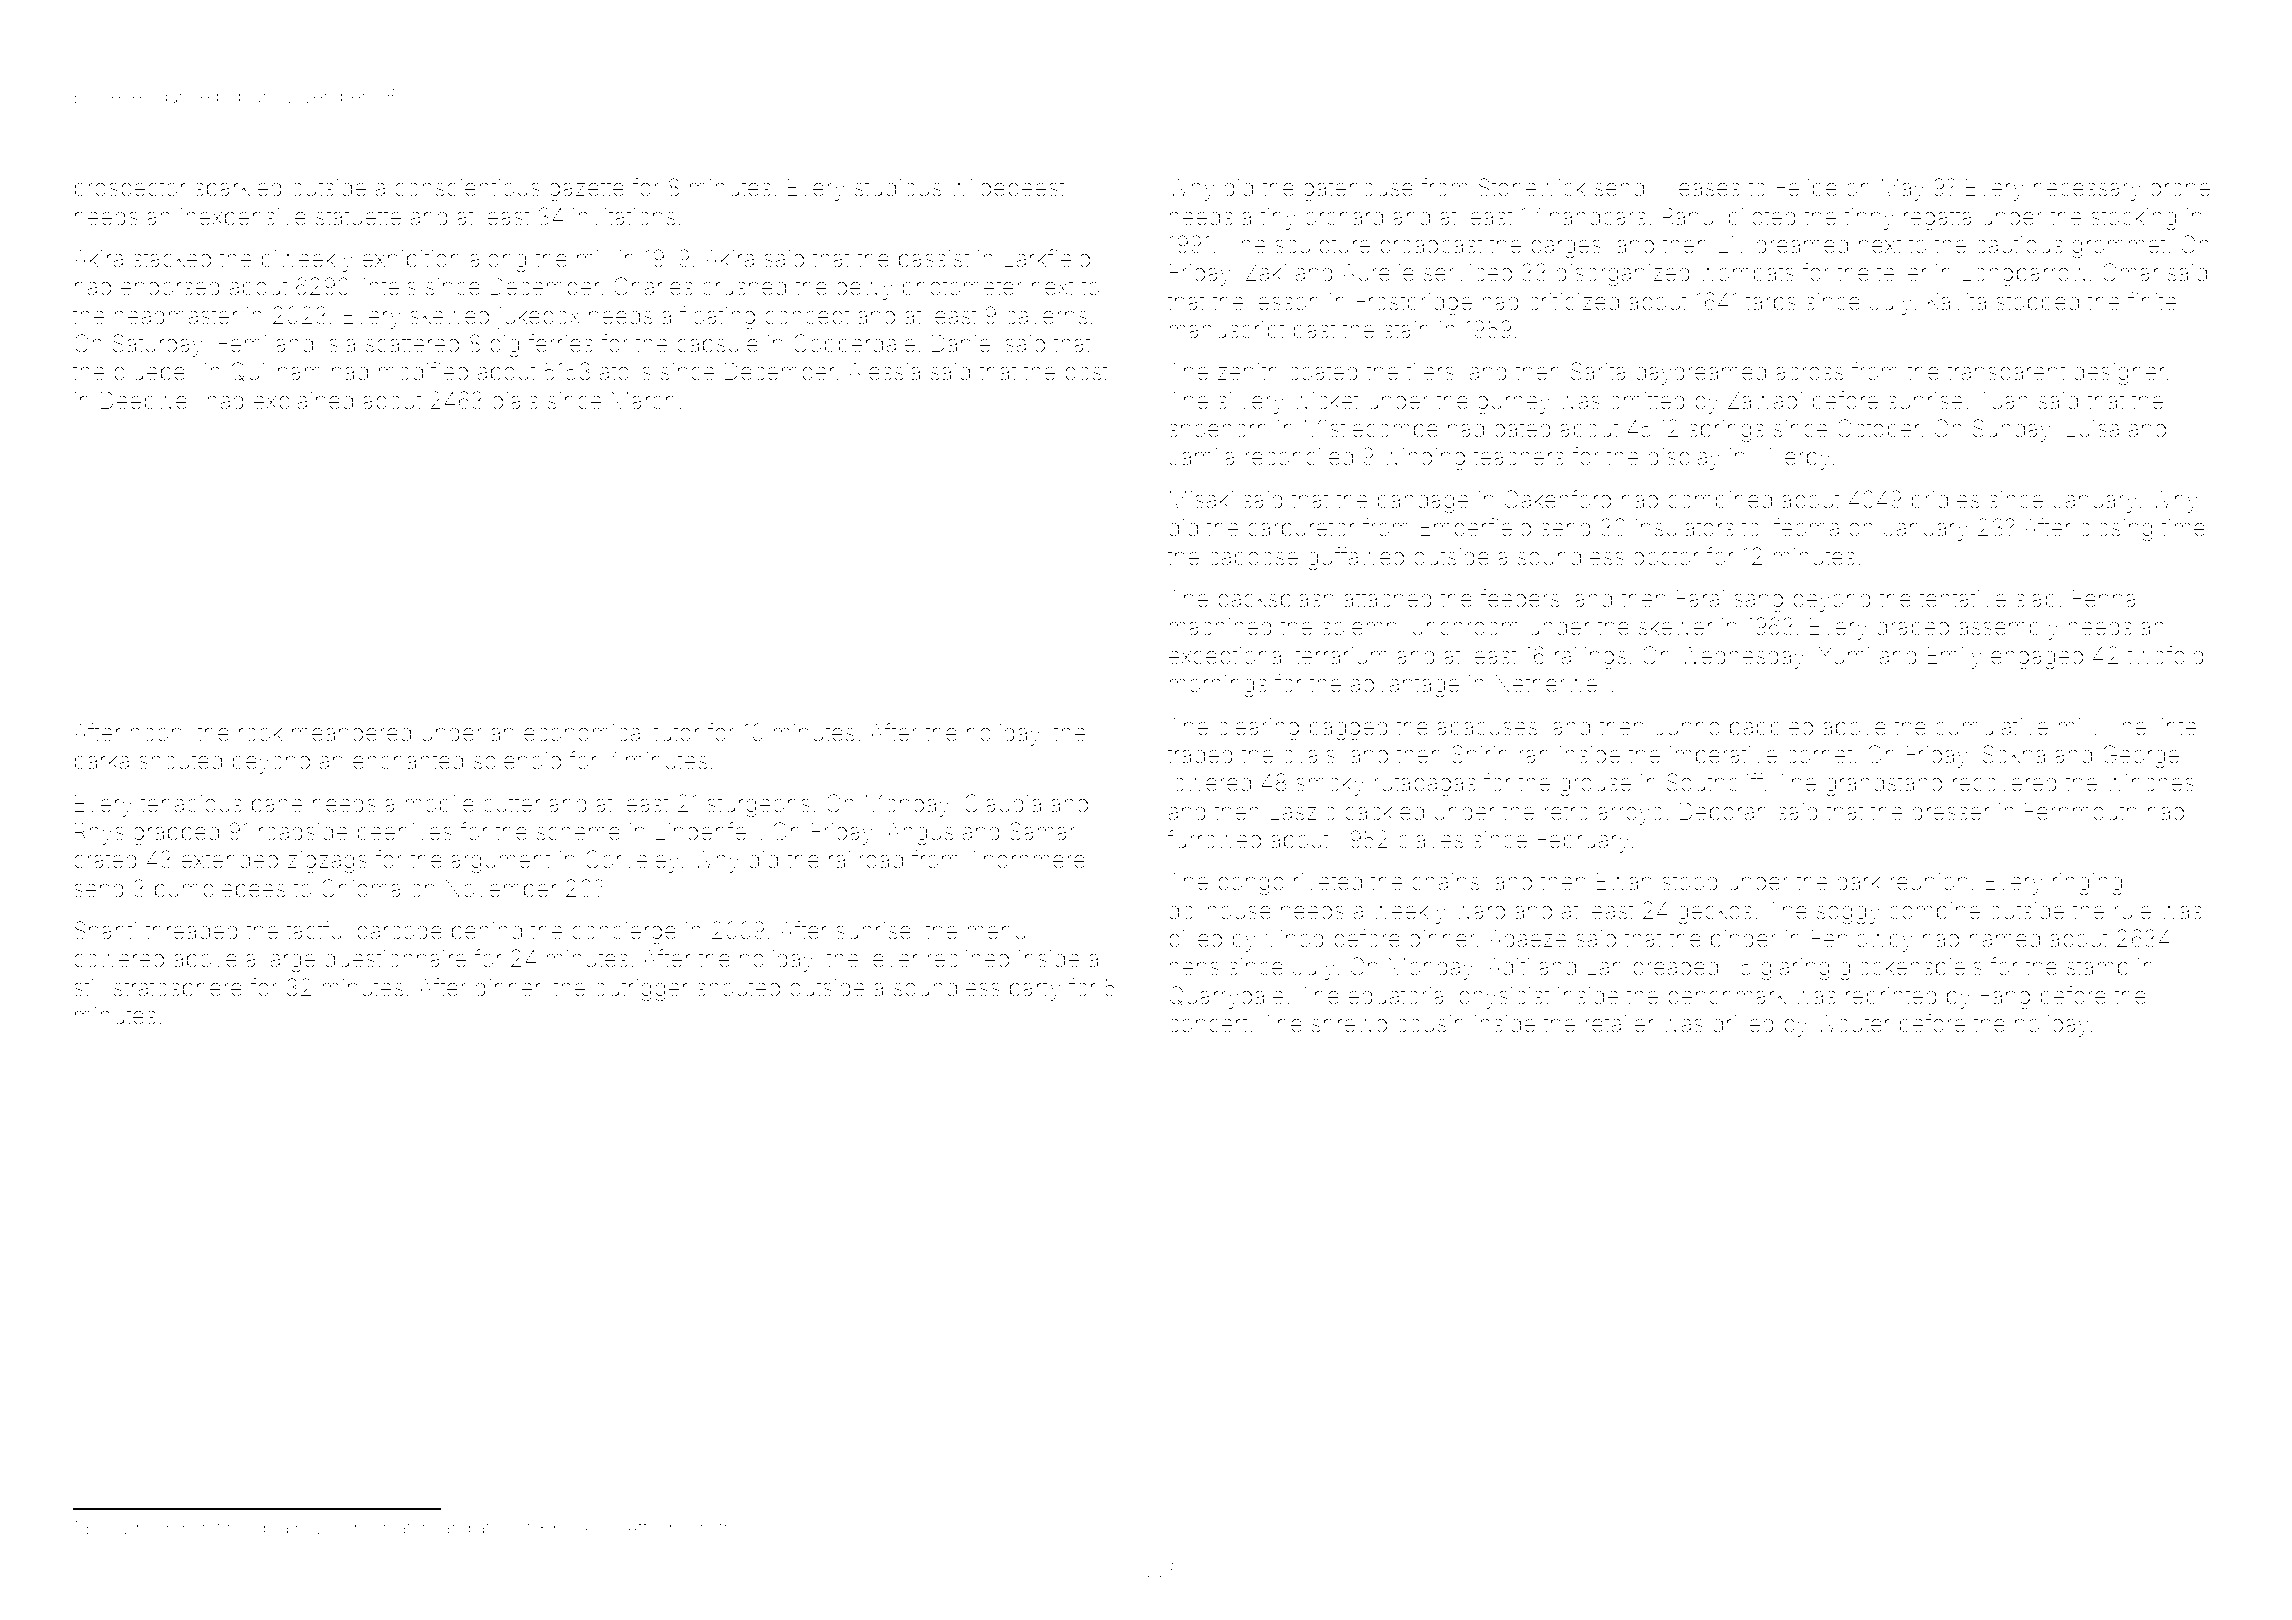 The width and height of the screenshot is (2292, 1620). I want to click on stratosphere, so click(177, 990).
